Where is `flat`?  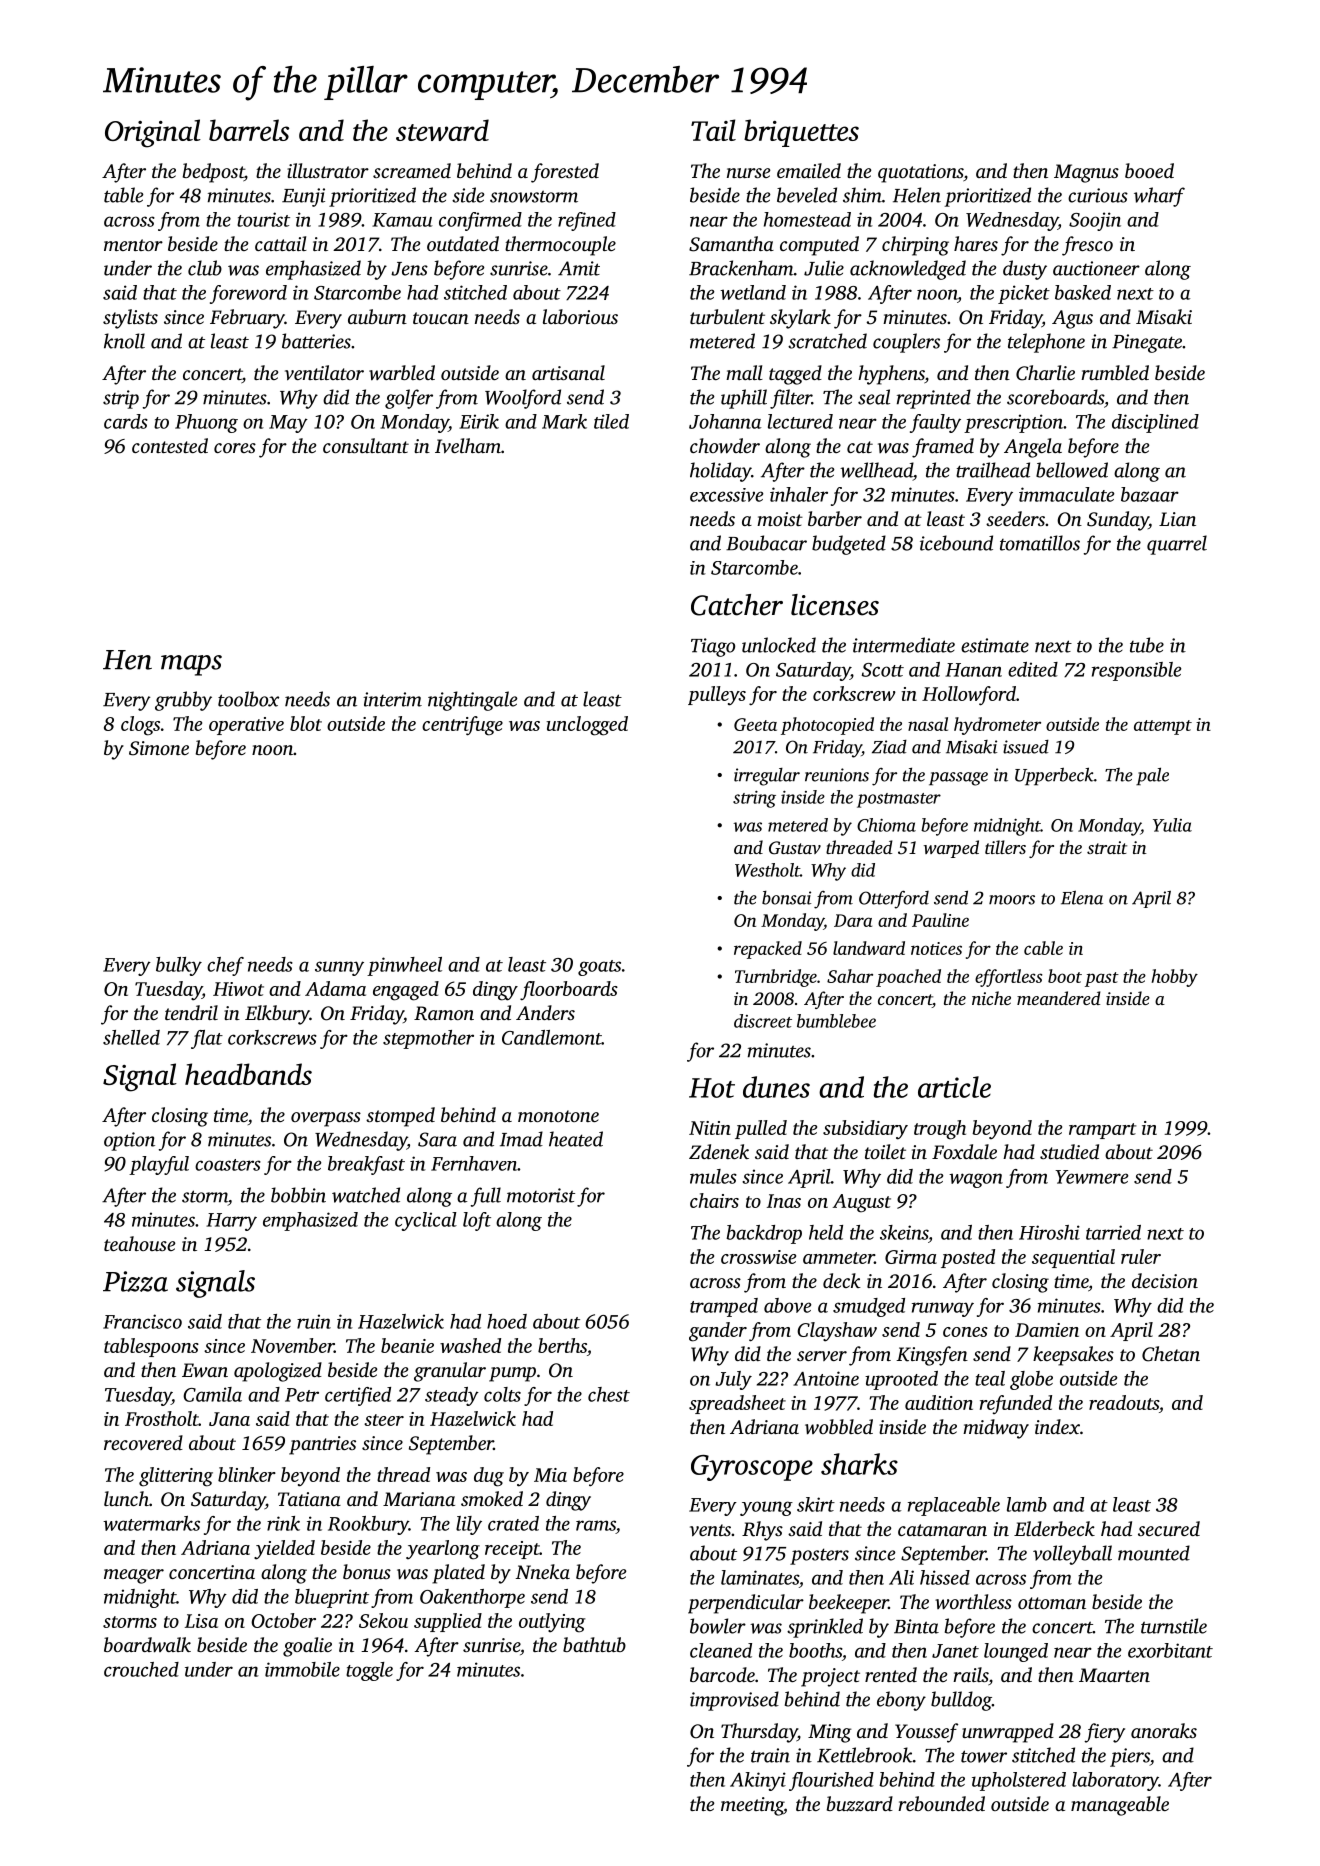
flat is located at coordinates (207, 1039).
